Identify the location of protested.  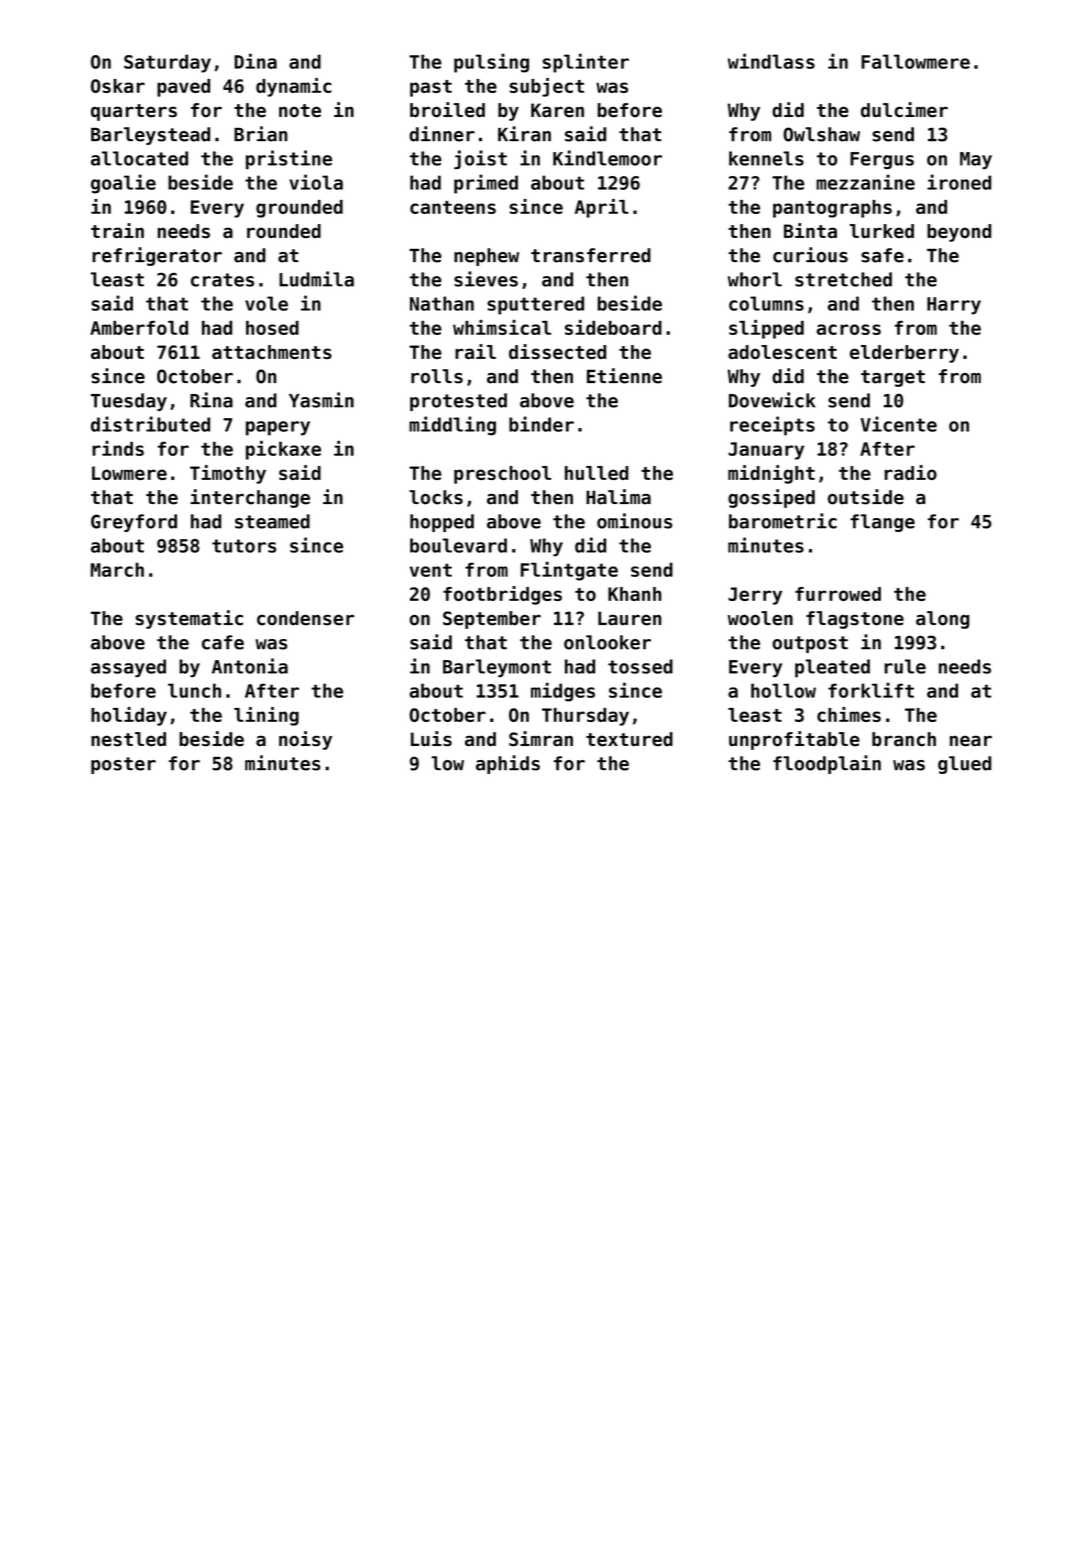
(458, 402).
